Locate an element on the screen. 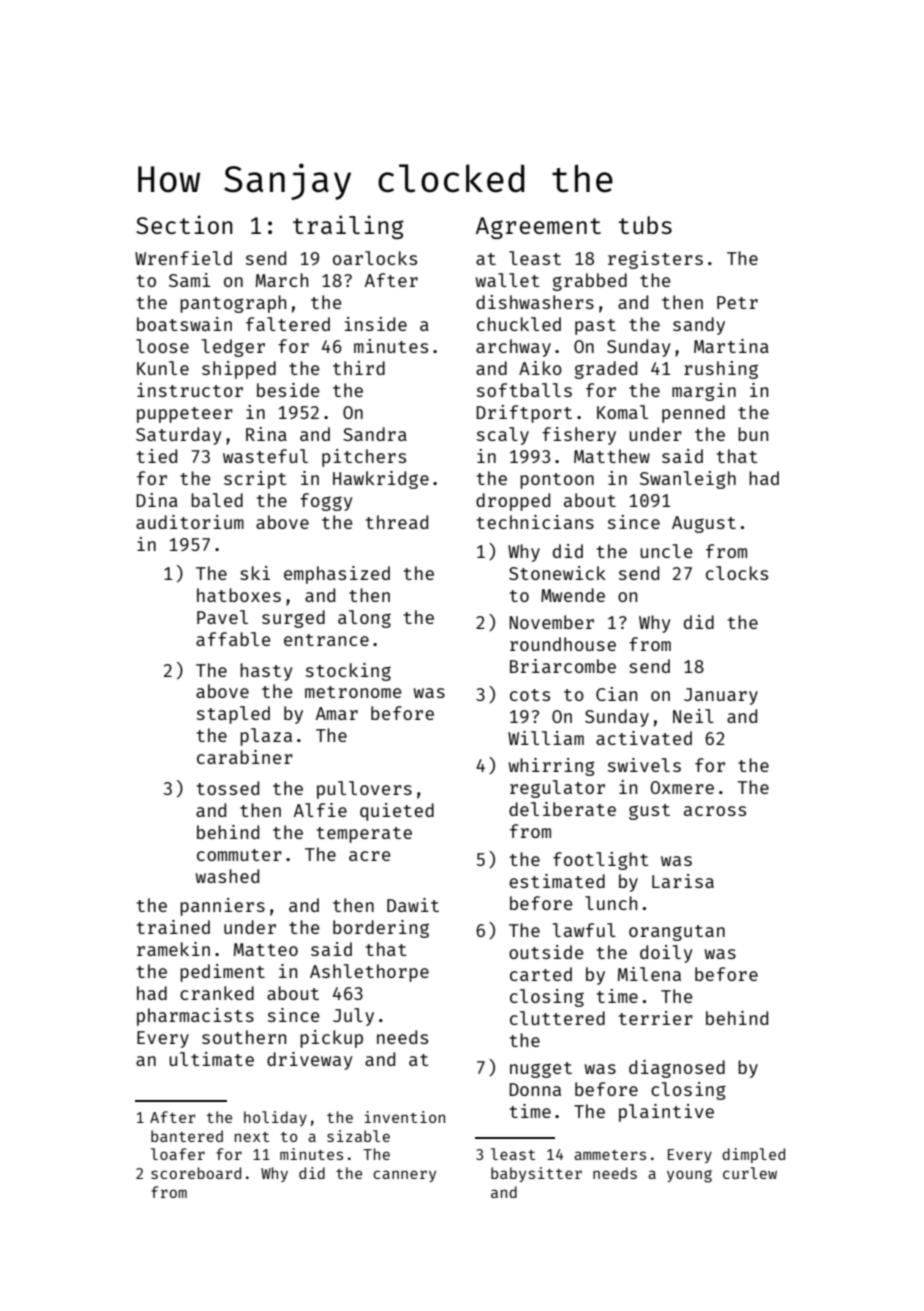 The height and width of the screenshot is (1311, 924). boatswain is located at coordinates (184, 324).
